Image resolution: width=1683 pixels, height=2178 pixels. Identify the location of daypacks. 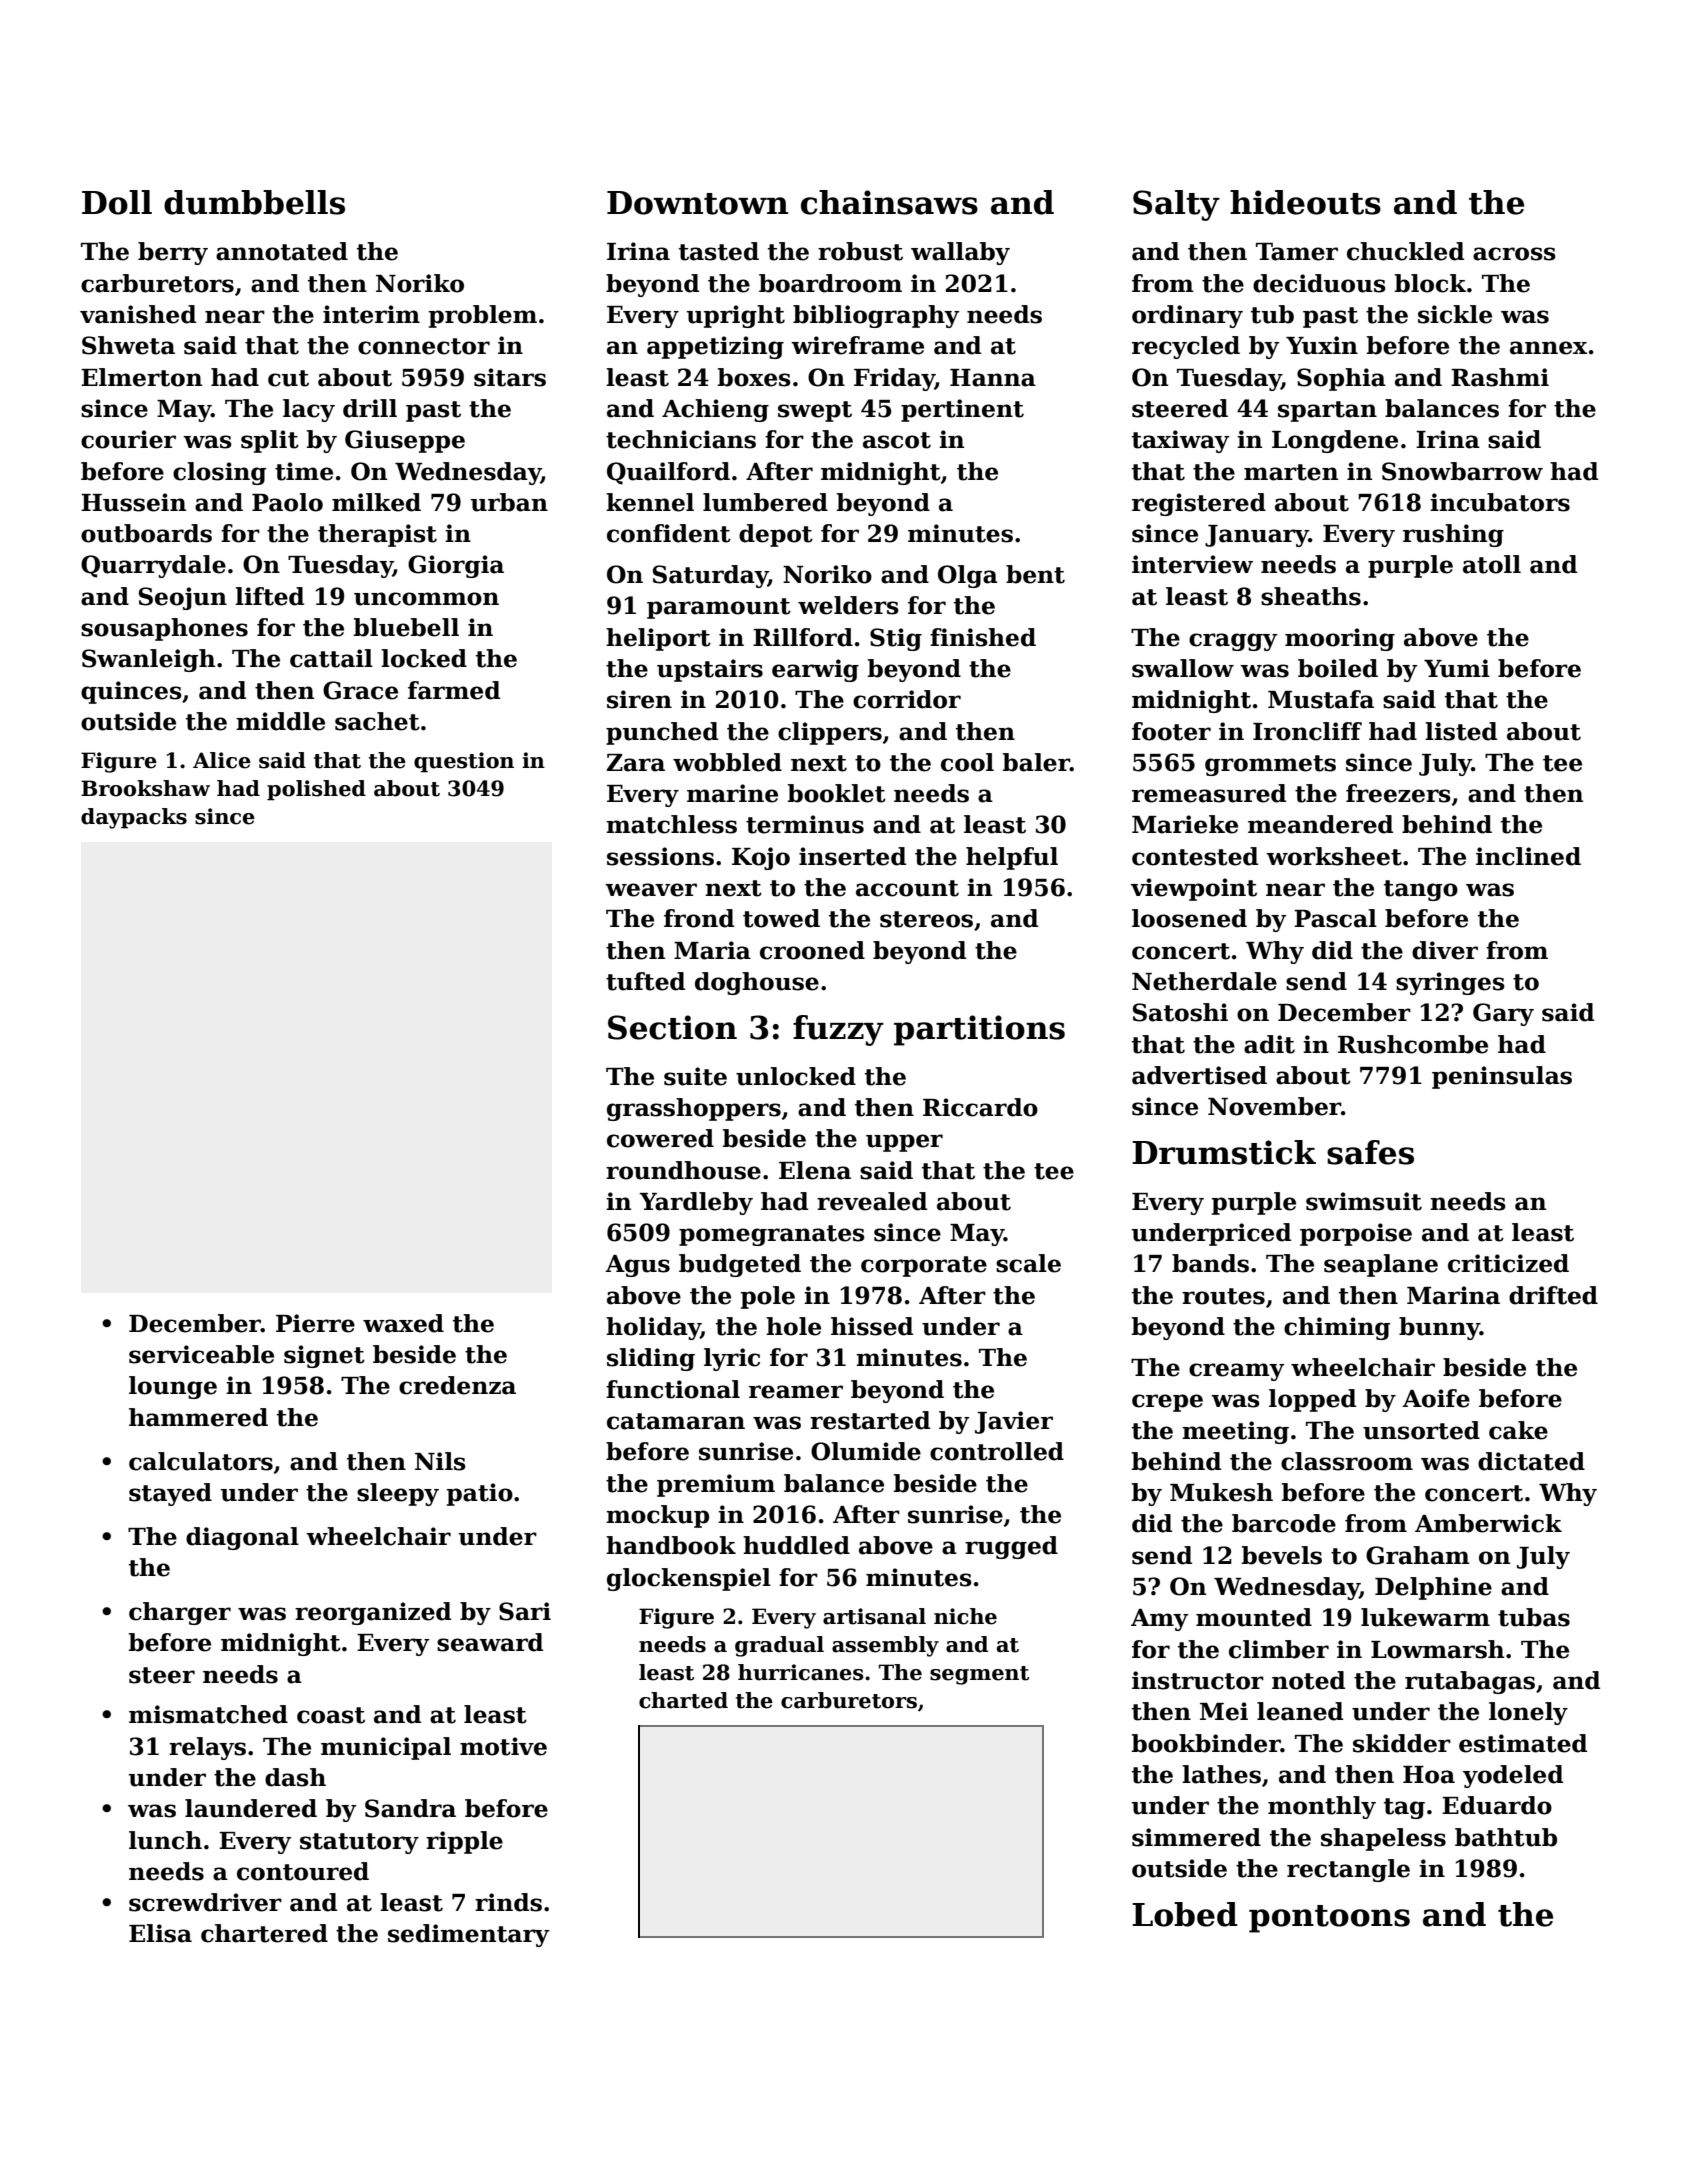
(134, 818).
